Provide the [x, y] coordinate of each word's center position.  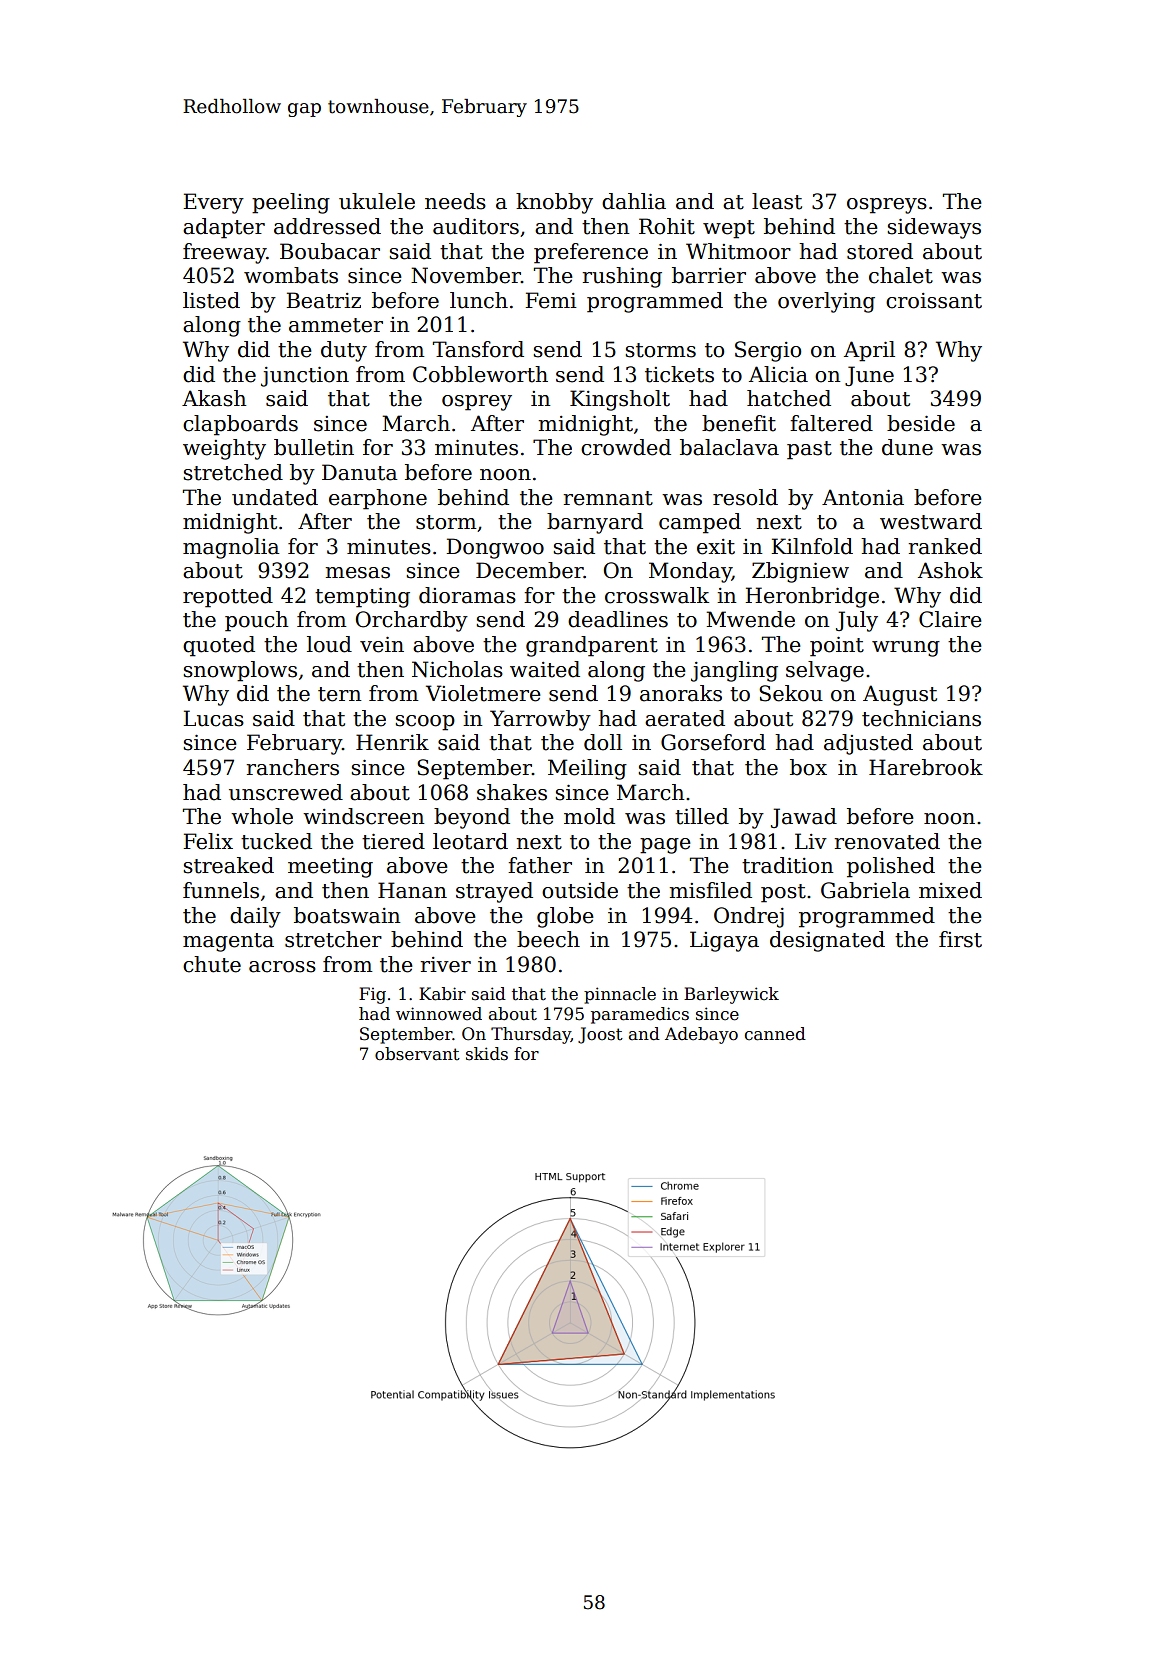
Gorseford [713, 742]
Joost [600, 1035]
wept [729, 229]
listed [211, 300]
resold [745, 497]
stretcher [333, 939]
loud [329, 644]
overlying [826, 302]
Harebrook [926, 767]
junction [305, 377]
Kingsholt [620, 400]
